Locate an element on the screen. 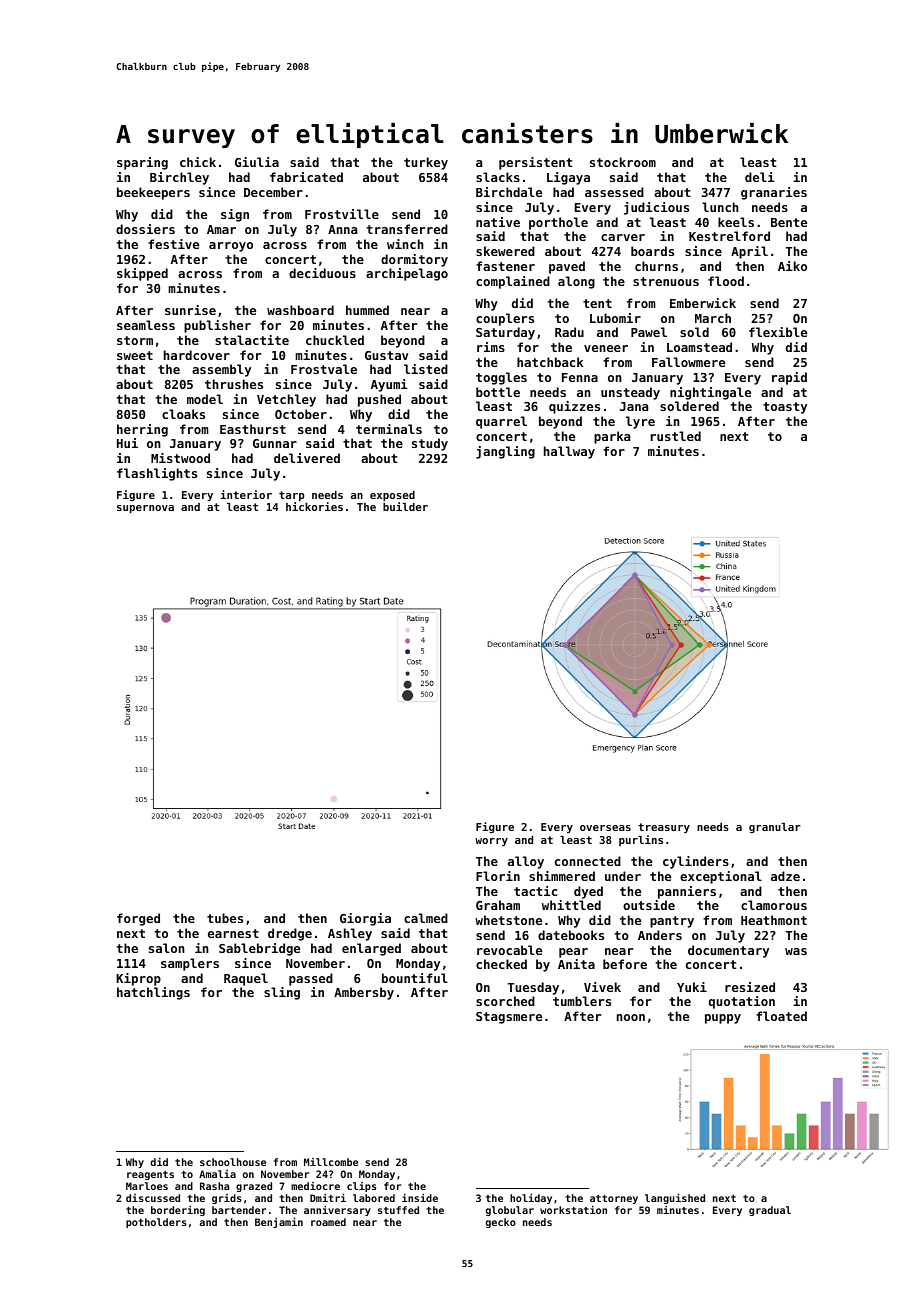  Benjamin is located at coordinates (279, 1222).
